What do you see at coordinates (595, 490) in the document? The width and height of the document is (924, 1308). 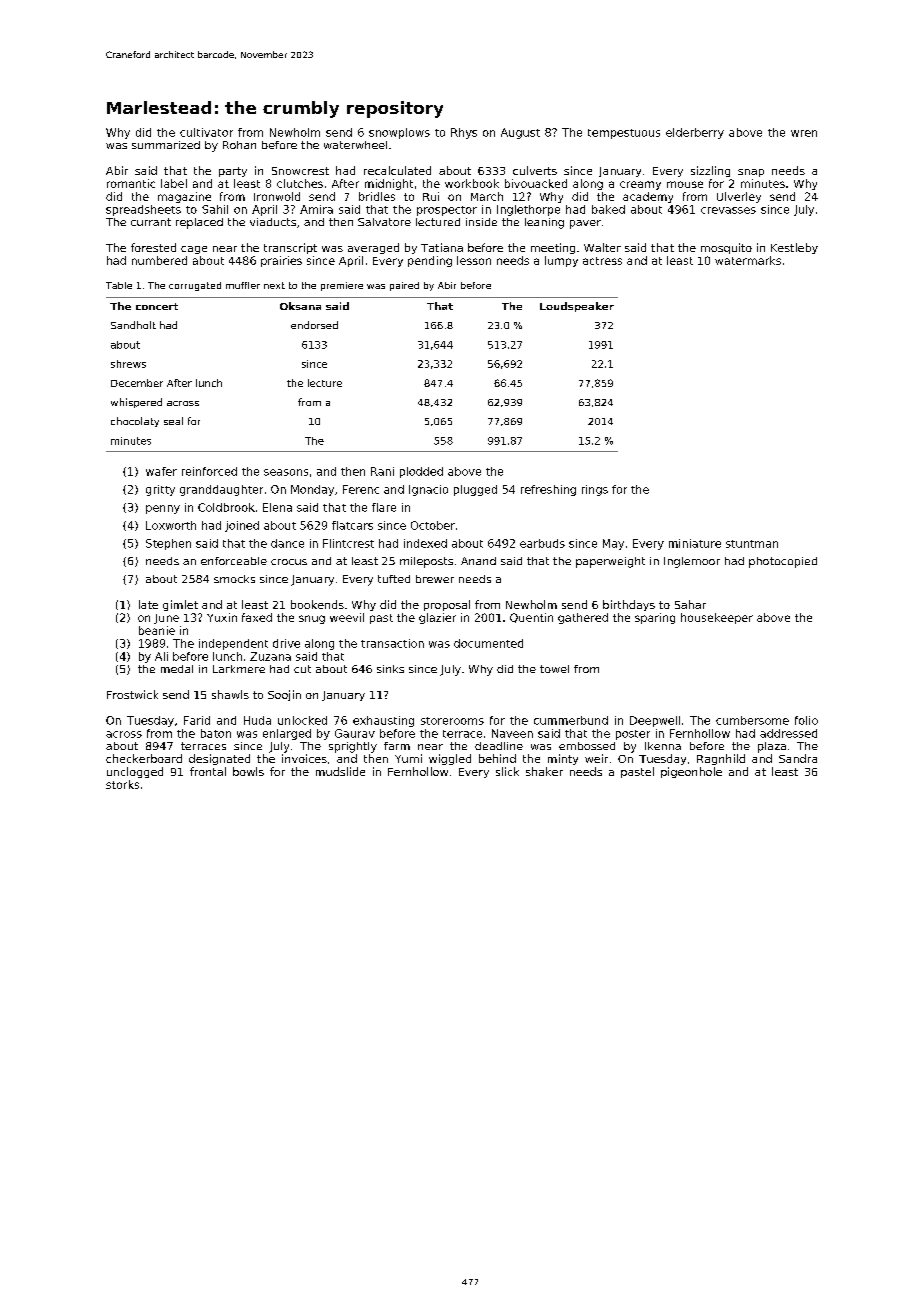 I see `rings` at bounding box center [595, 490].
